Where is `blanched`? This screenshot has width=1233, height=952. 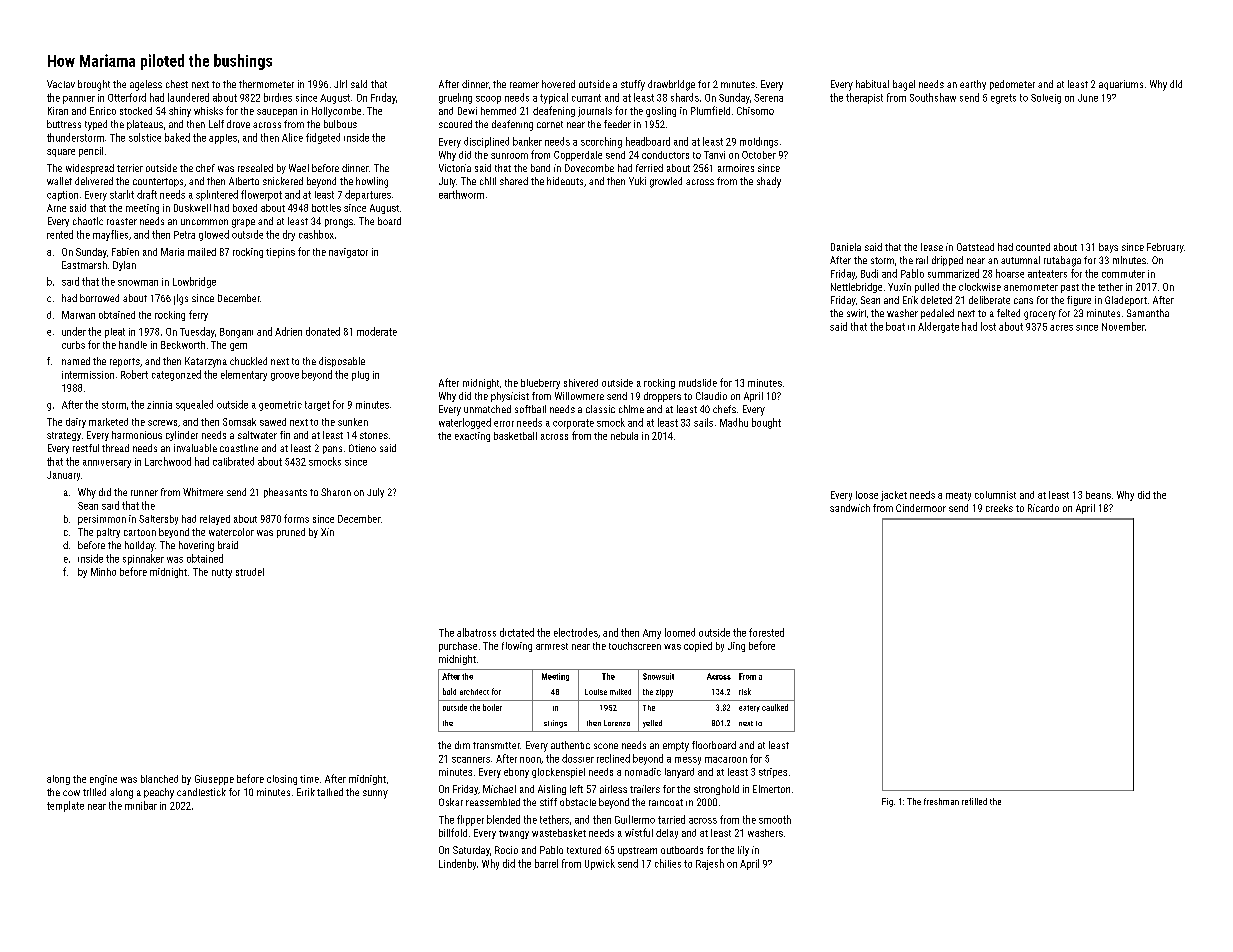
blanched is located at coordinates (159, 779).
